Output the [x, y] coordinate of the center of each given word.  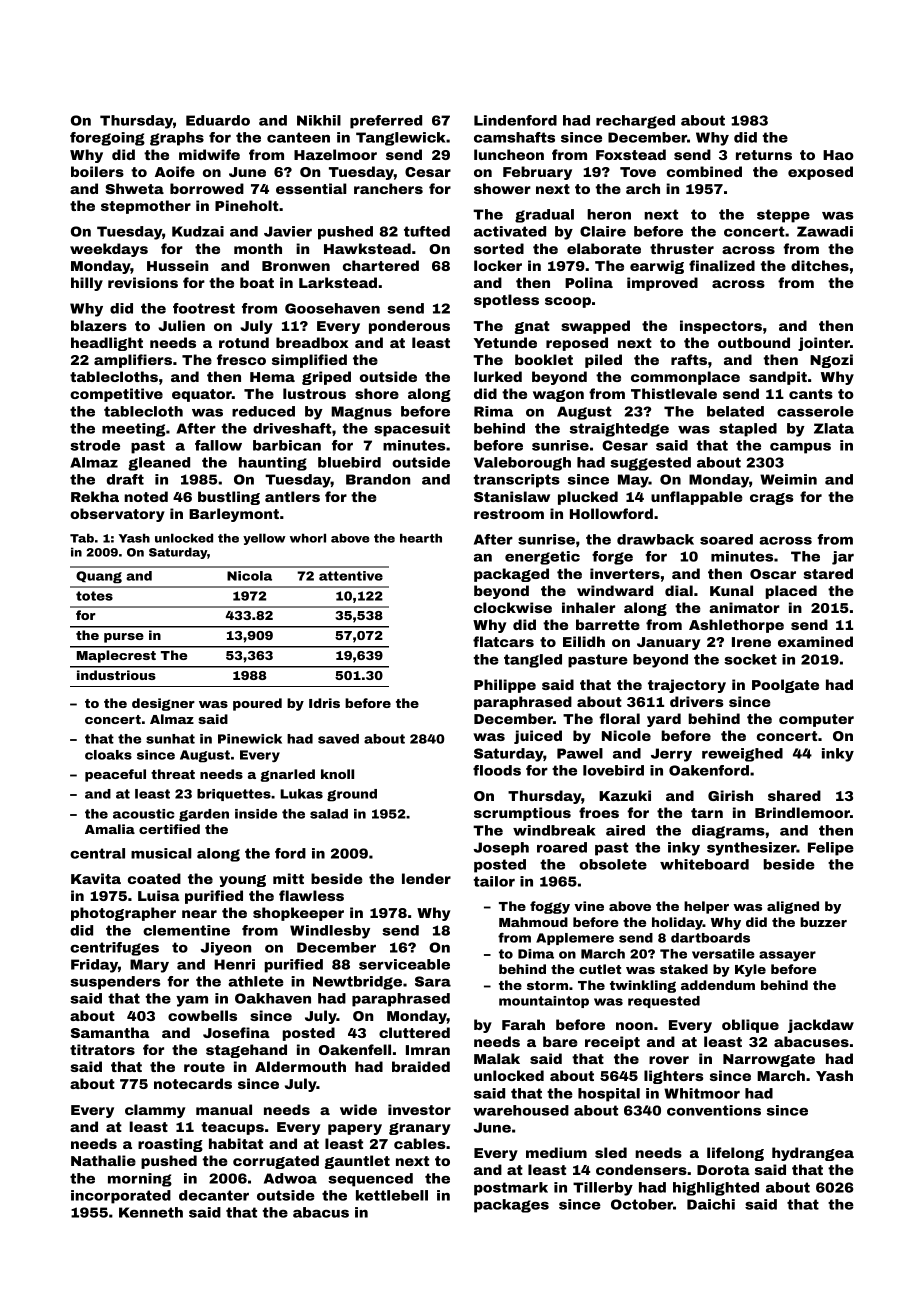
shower [502, 188]
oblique [750, 1026]
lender [426, 878]
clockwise [513, 607]
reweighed [742, 755]
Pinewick [250, 739]
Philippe [505, 686]
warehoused [521, 1110]
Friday [94, 966]
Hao [838, 155]
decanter [214, 1195]
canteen [298, 137]
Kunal [731, 590]
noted [146, 496]
